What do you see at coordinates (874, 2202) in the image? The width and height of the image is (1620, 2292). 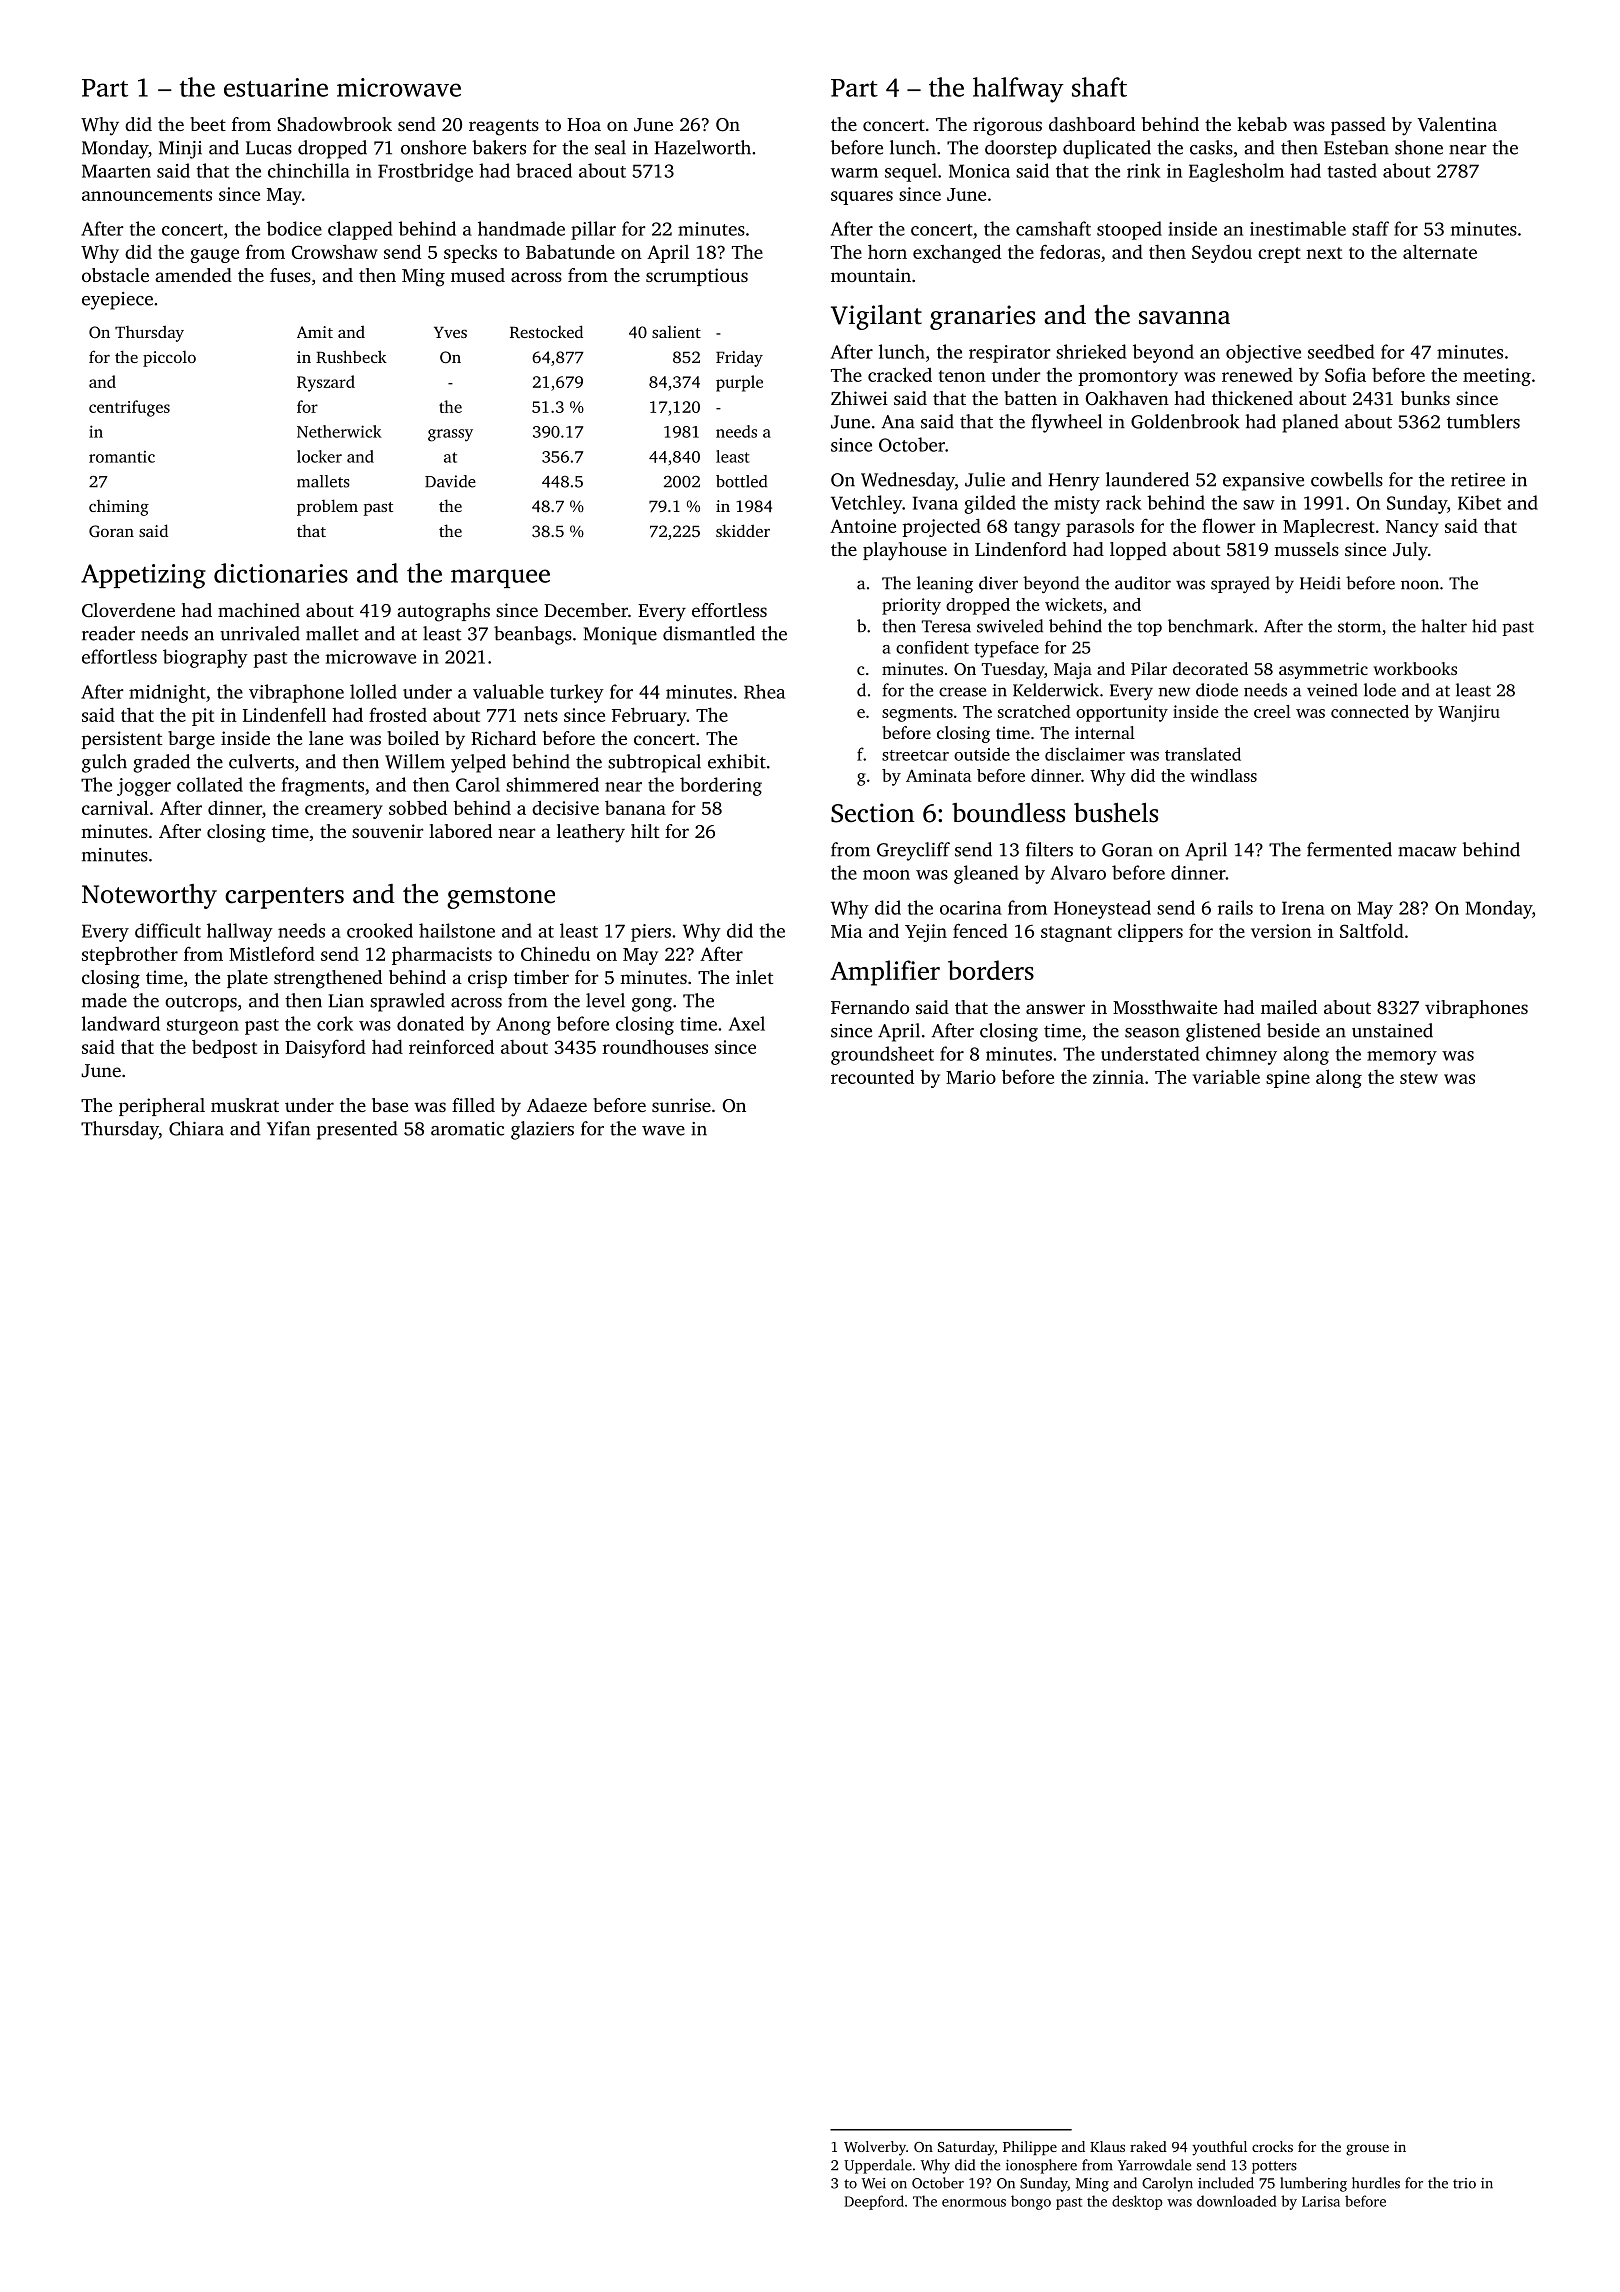 I see `Deepford` at bounding box center [874, 2202].
